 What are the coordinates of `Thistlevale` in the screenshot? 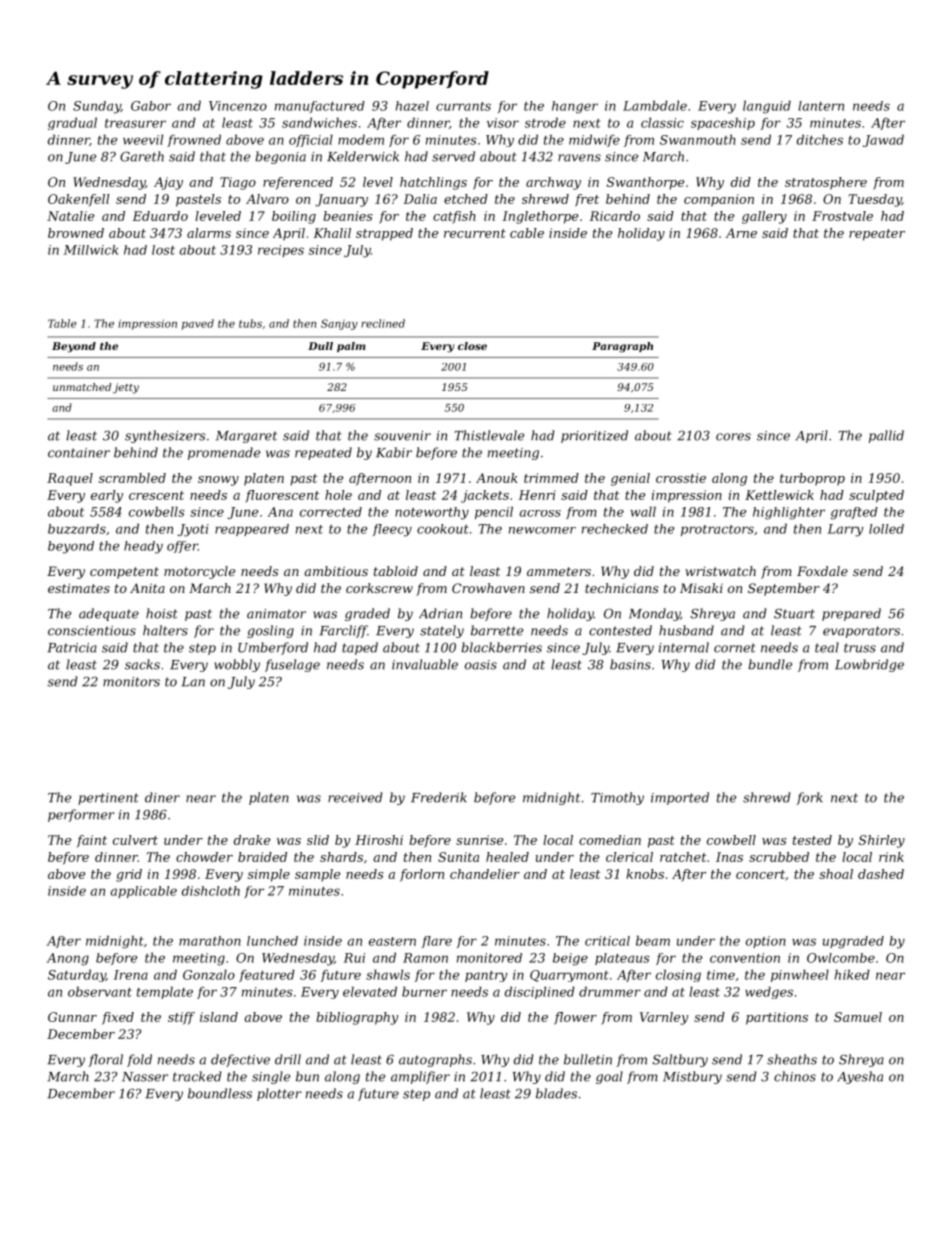 It's located at (489, 435).
